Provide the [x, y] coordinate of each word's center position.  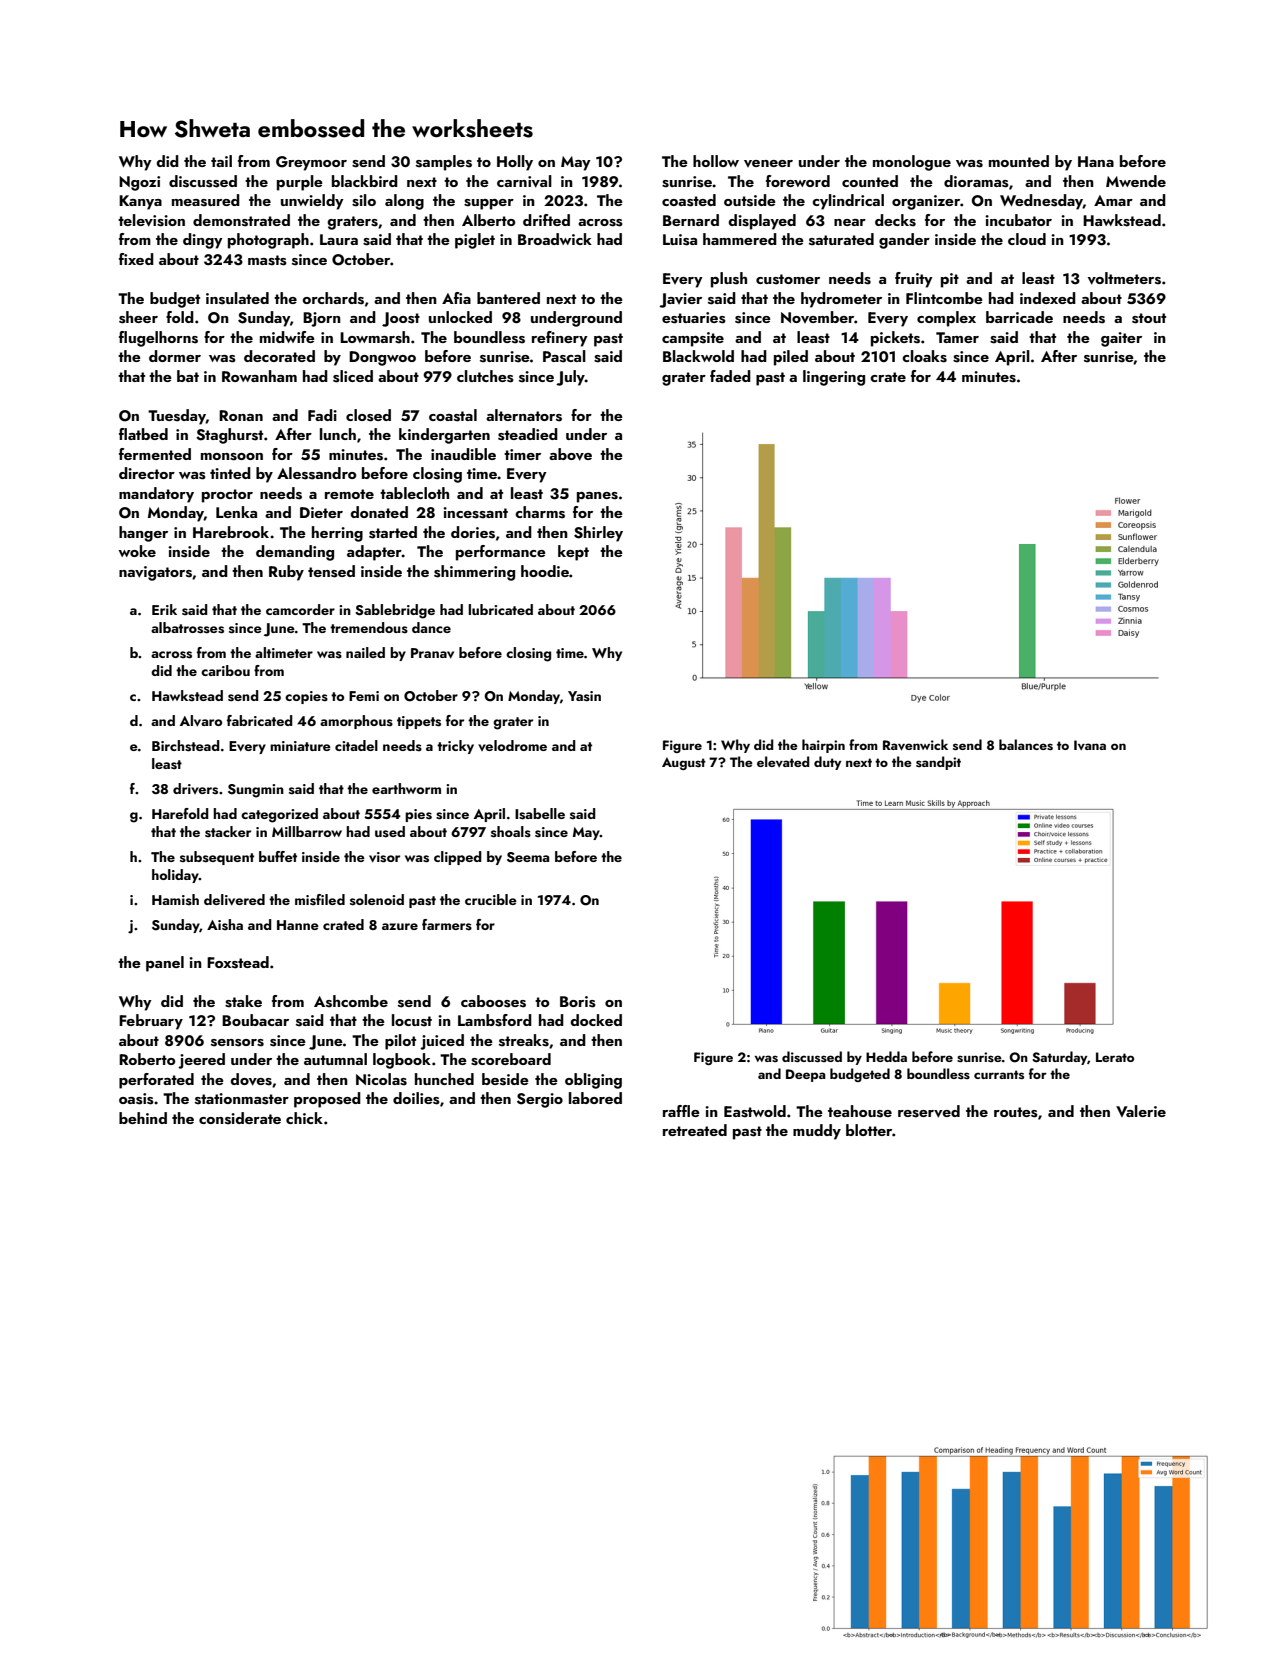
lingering [834, 378]
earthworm [406, 788]
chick [304, 1118]
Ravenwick [915, 745]
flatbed [143, 434]
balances [1026, 744]
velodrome [512, 745]
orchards [333, 298]
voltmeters [1124, 278]
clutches [485, 376]
